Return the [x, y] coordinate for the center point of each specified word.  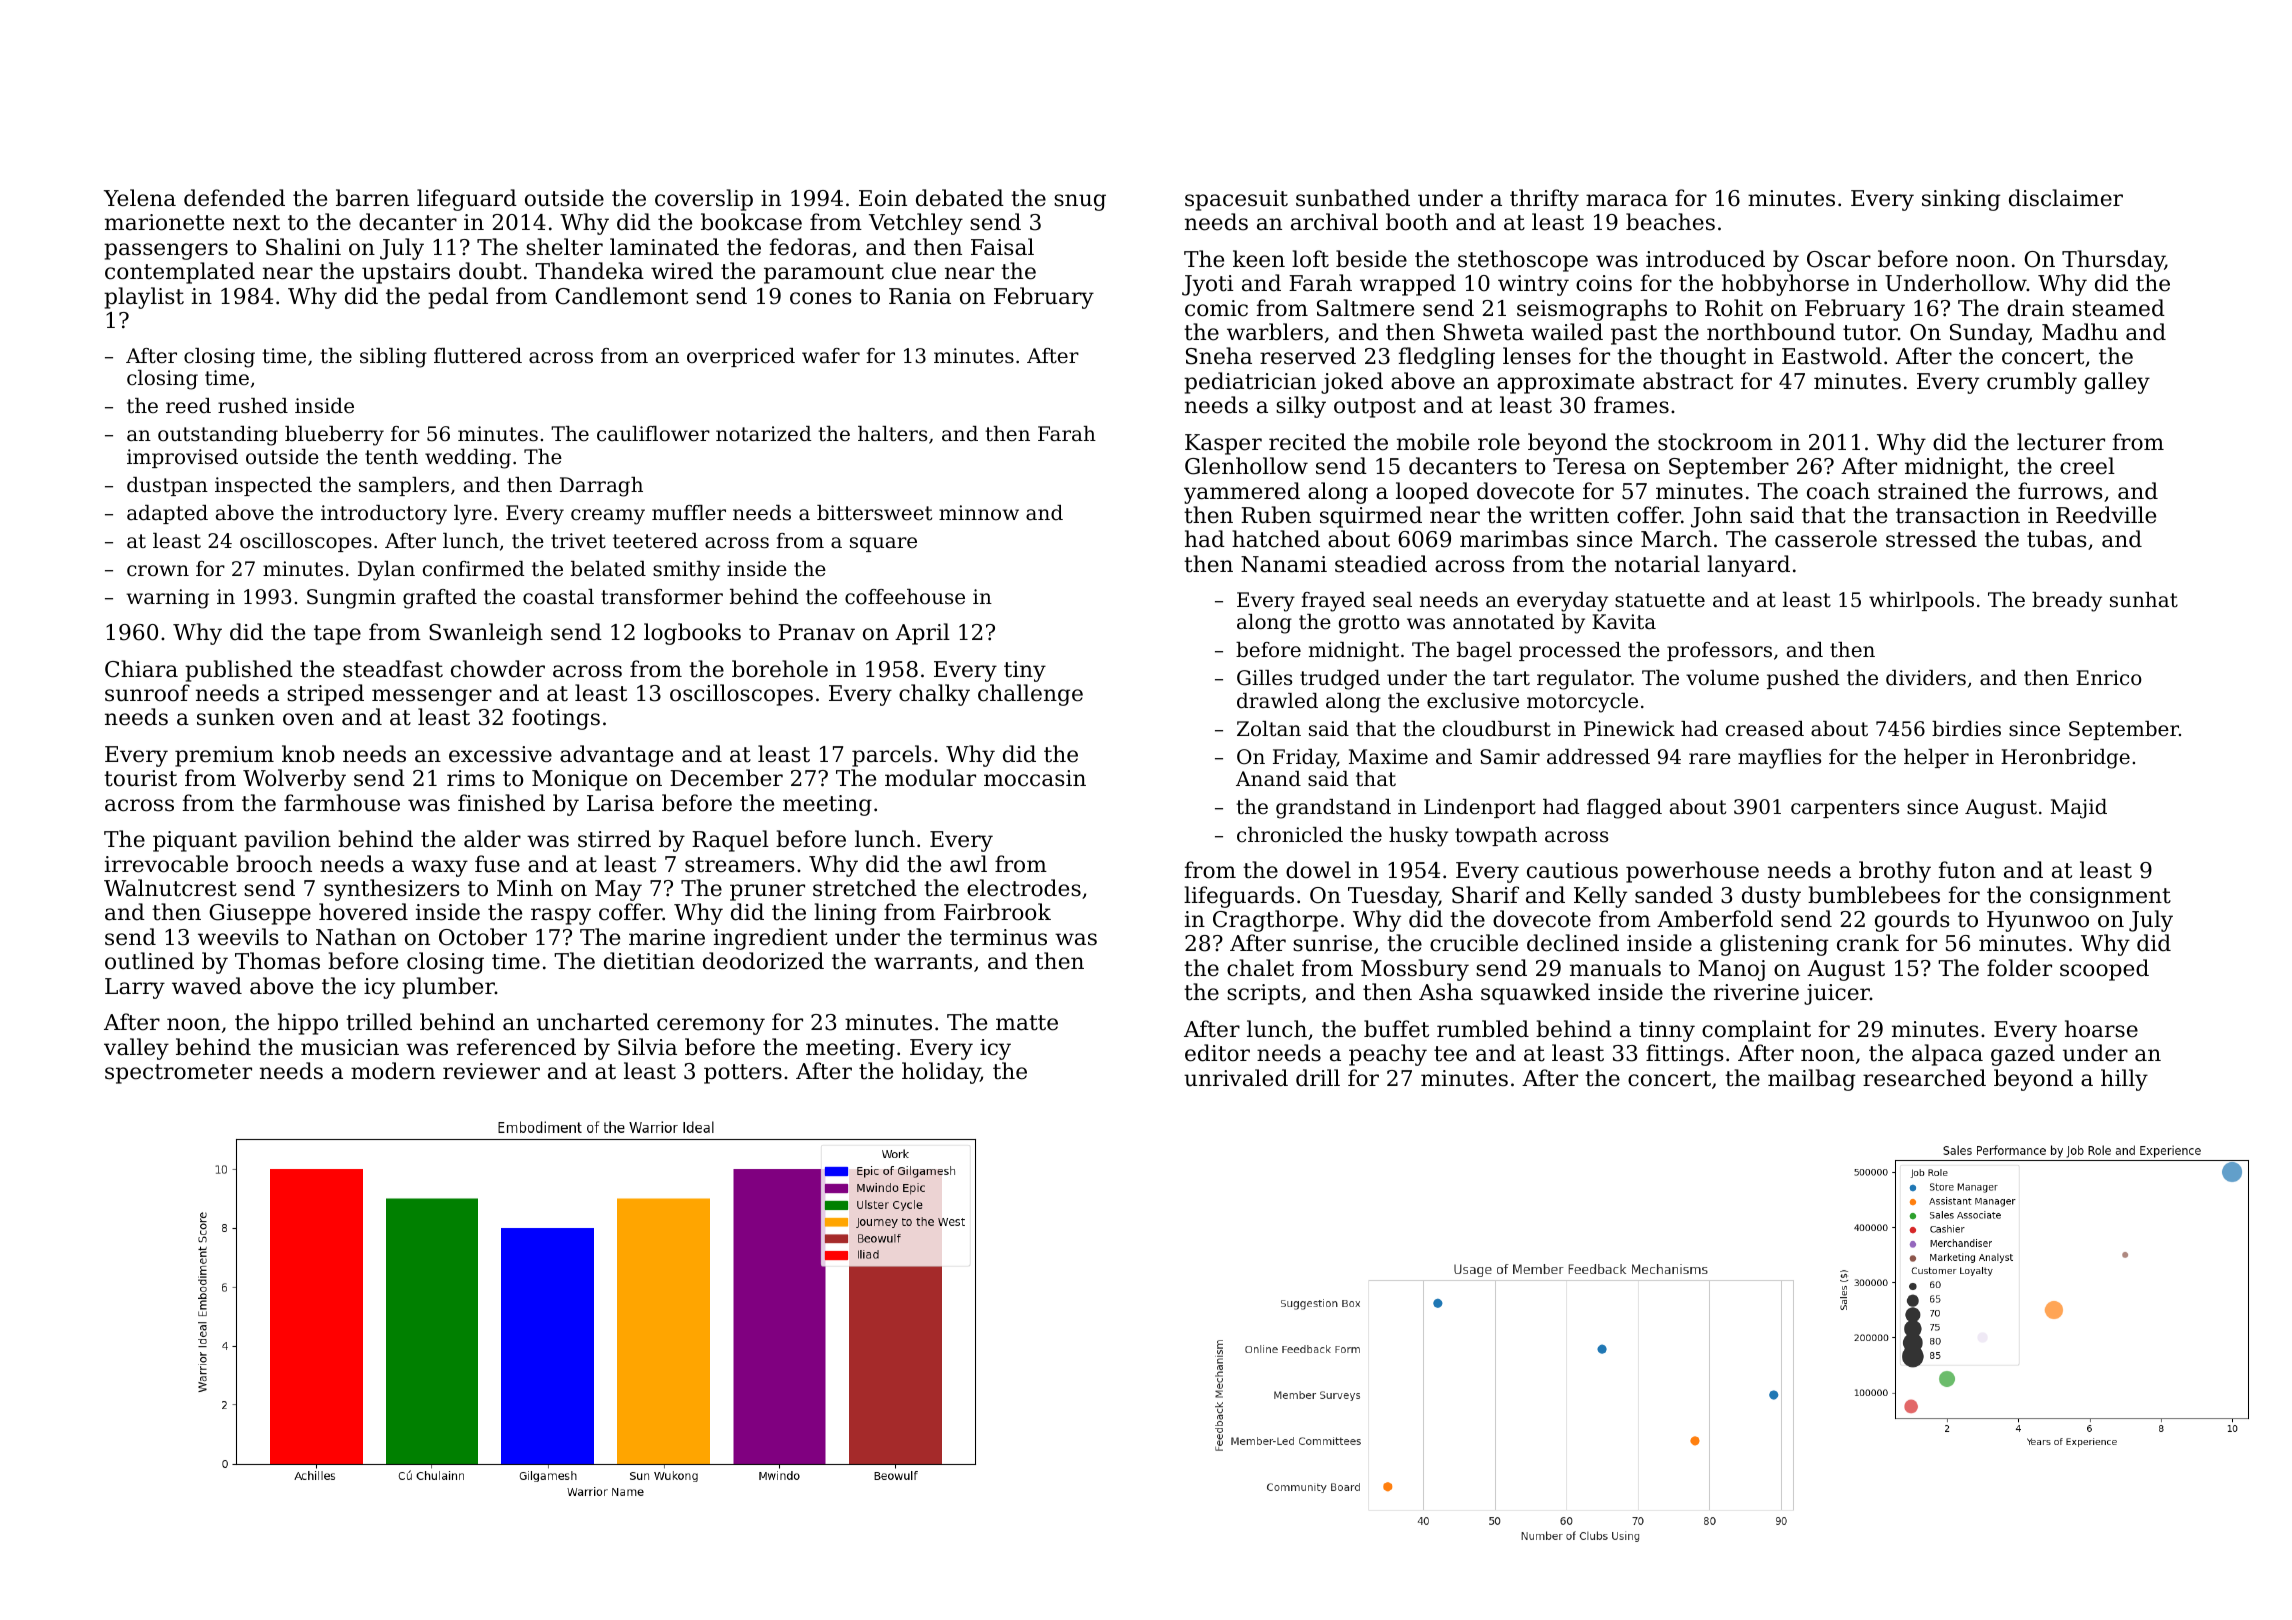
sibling [393, 358]
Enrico [2109, 678]
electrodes [1024, 888]
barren [372, 198]
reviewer [491, 1071]
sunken [236, 717]
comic [1216, 308]
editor [1217, 1053]
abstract [1688, 381]
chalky [934, 695]
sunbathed [1353, 198]
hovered [363, 912]
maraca [1627, 200]
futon [1967, 870]
